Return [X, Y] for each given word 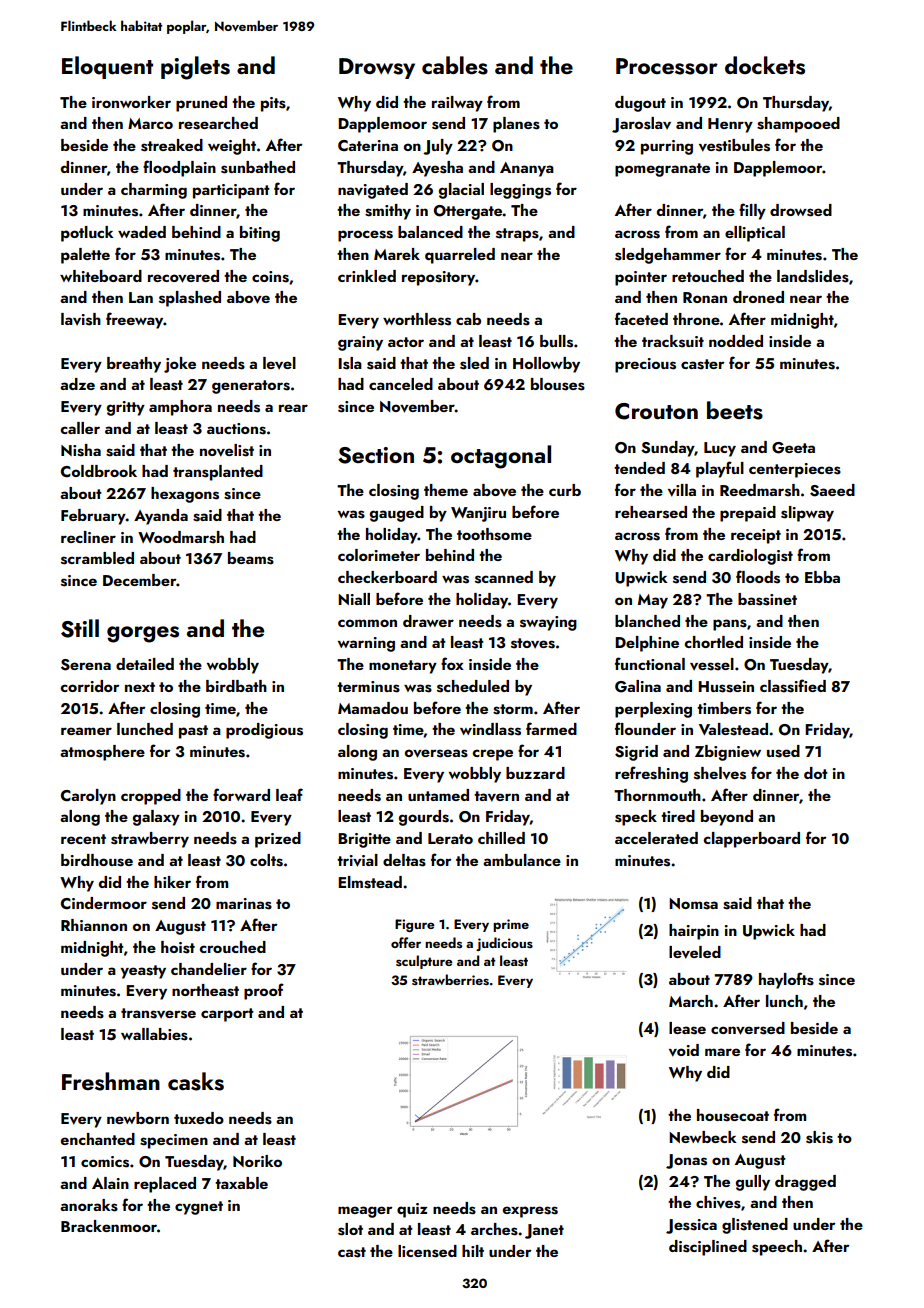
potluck [87, 234]
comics [105, 1162]
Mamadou [373, 708]
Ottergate [468, 212]
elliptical [755, 234]
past [193, 732]
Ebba [822, 577]
